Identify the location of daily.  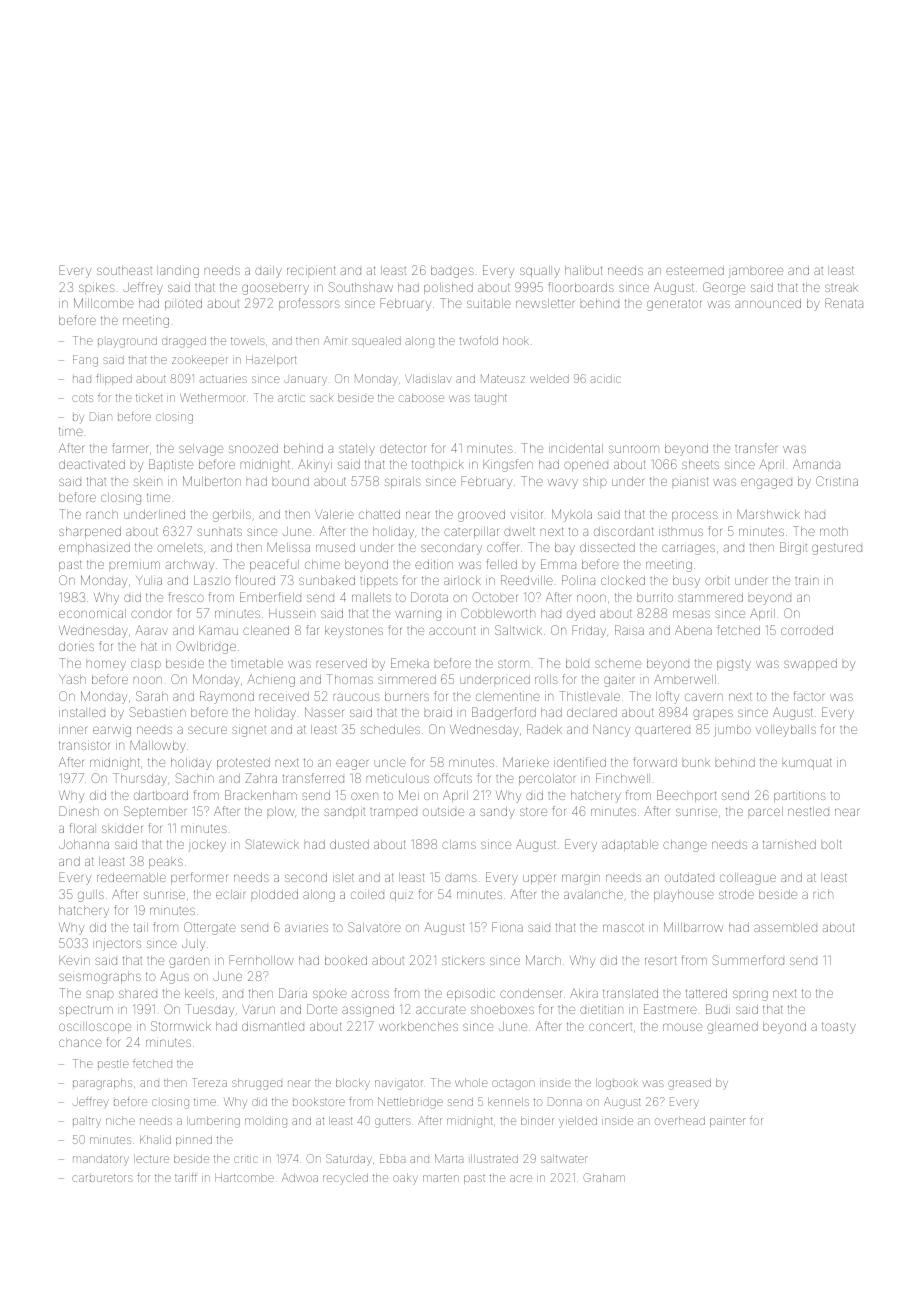
(268, 272).
